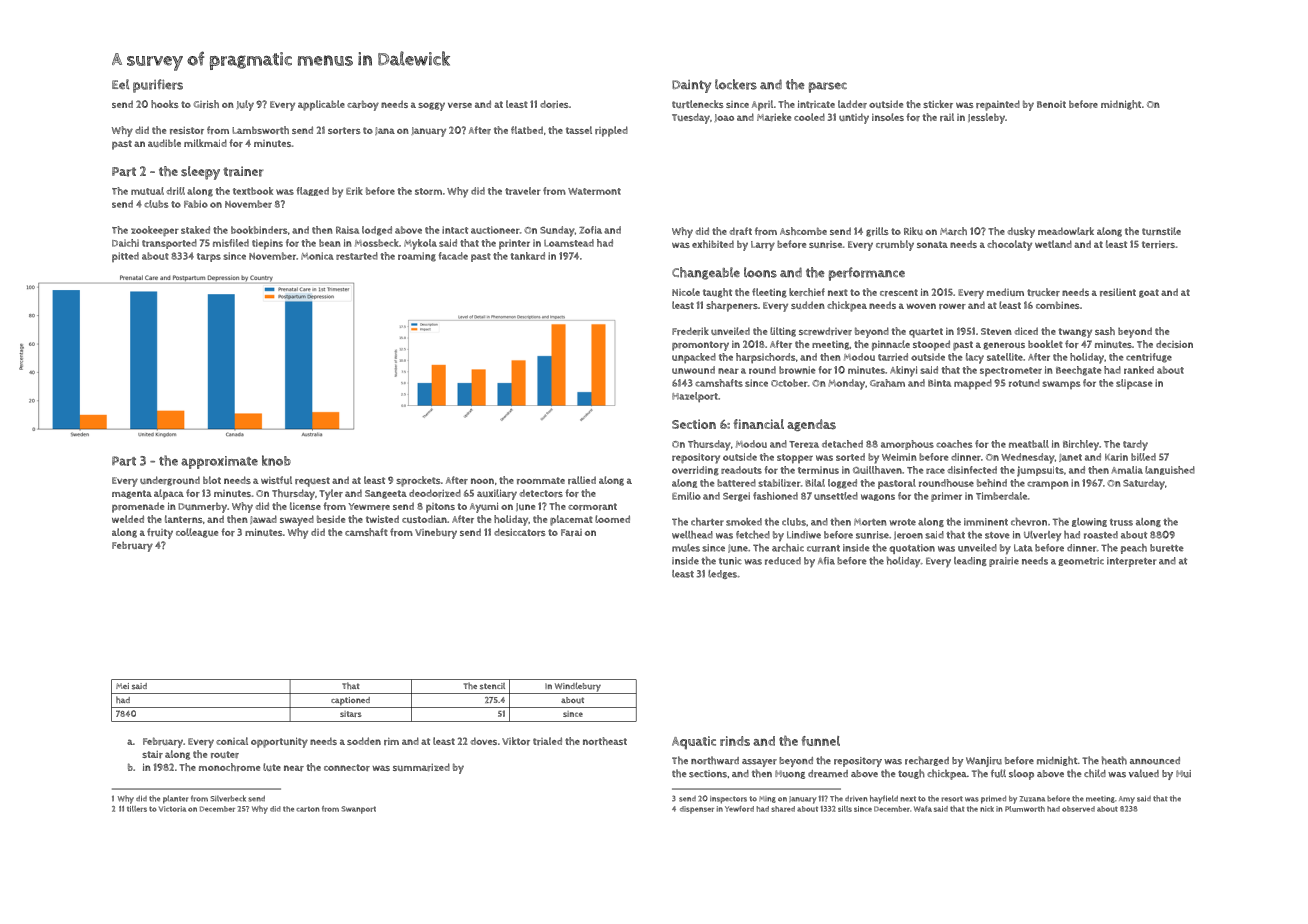 The width and height of the screenshot is (1308, 924). Describe the element at coordinates (137, 809) in the screenshot. I see `tillers` at that location.
